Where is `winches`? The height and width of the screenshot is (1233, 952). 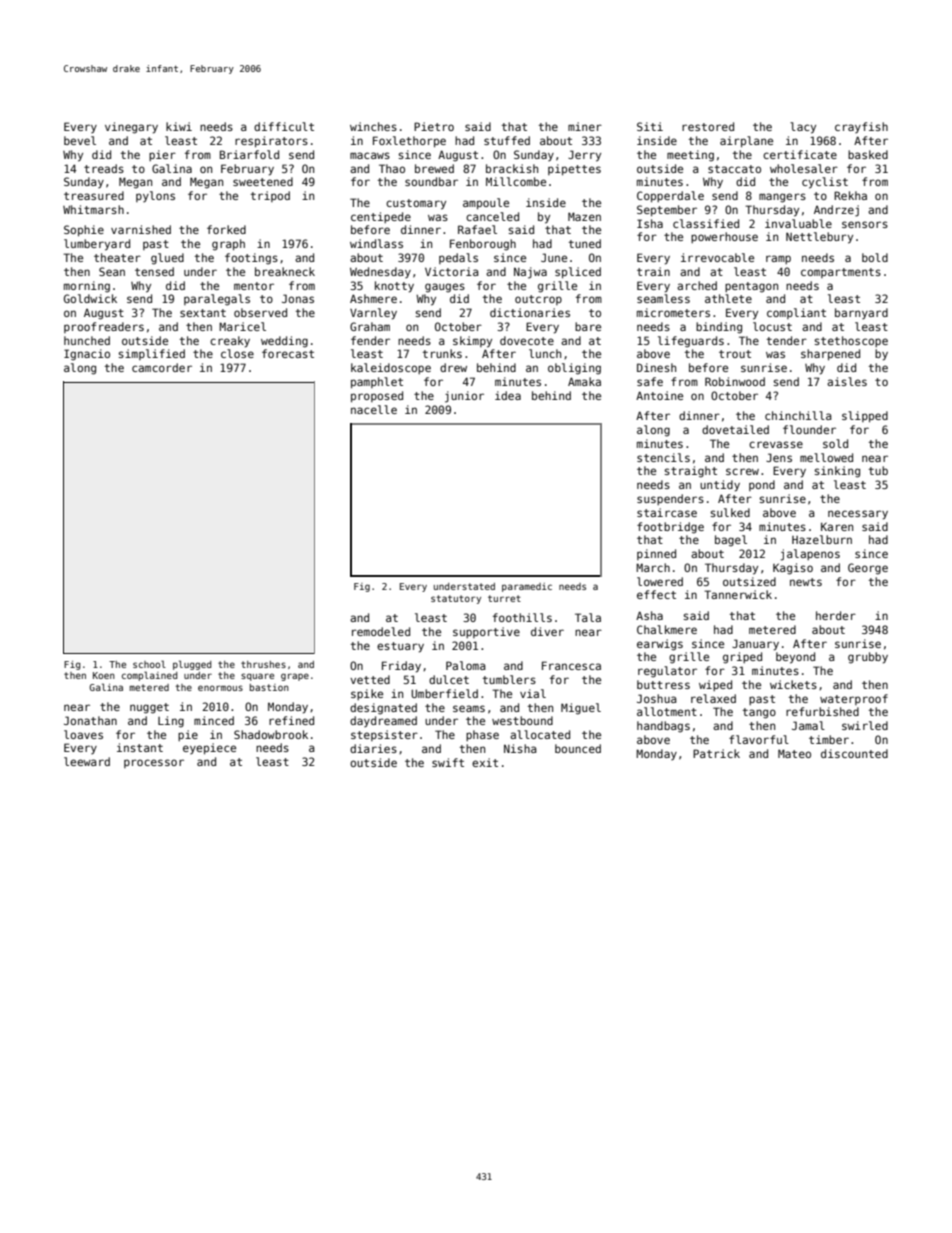 winches is located at coordinates (373, 126).
